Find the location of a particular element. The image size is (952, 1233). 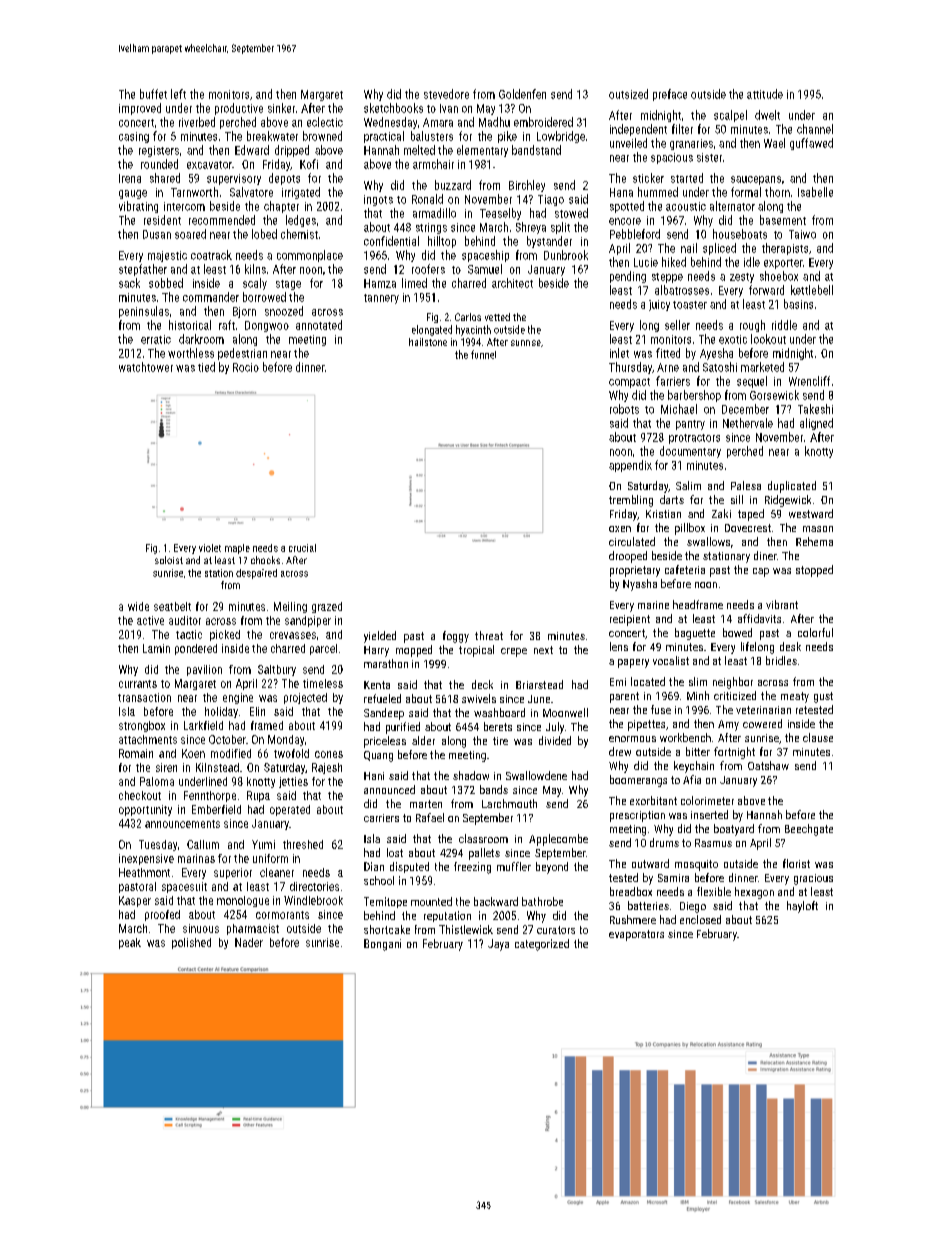

school is located at coordinates (379, 880).
